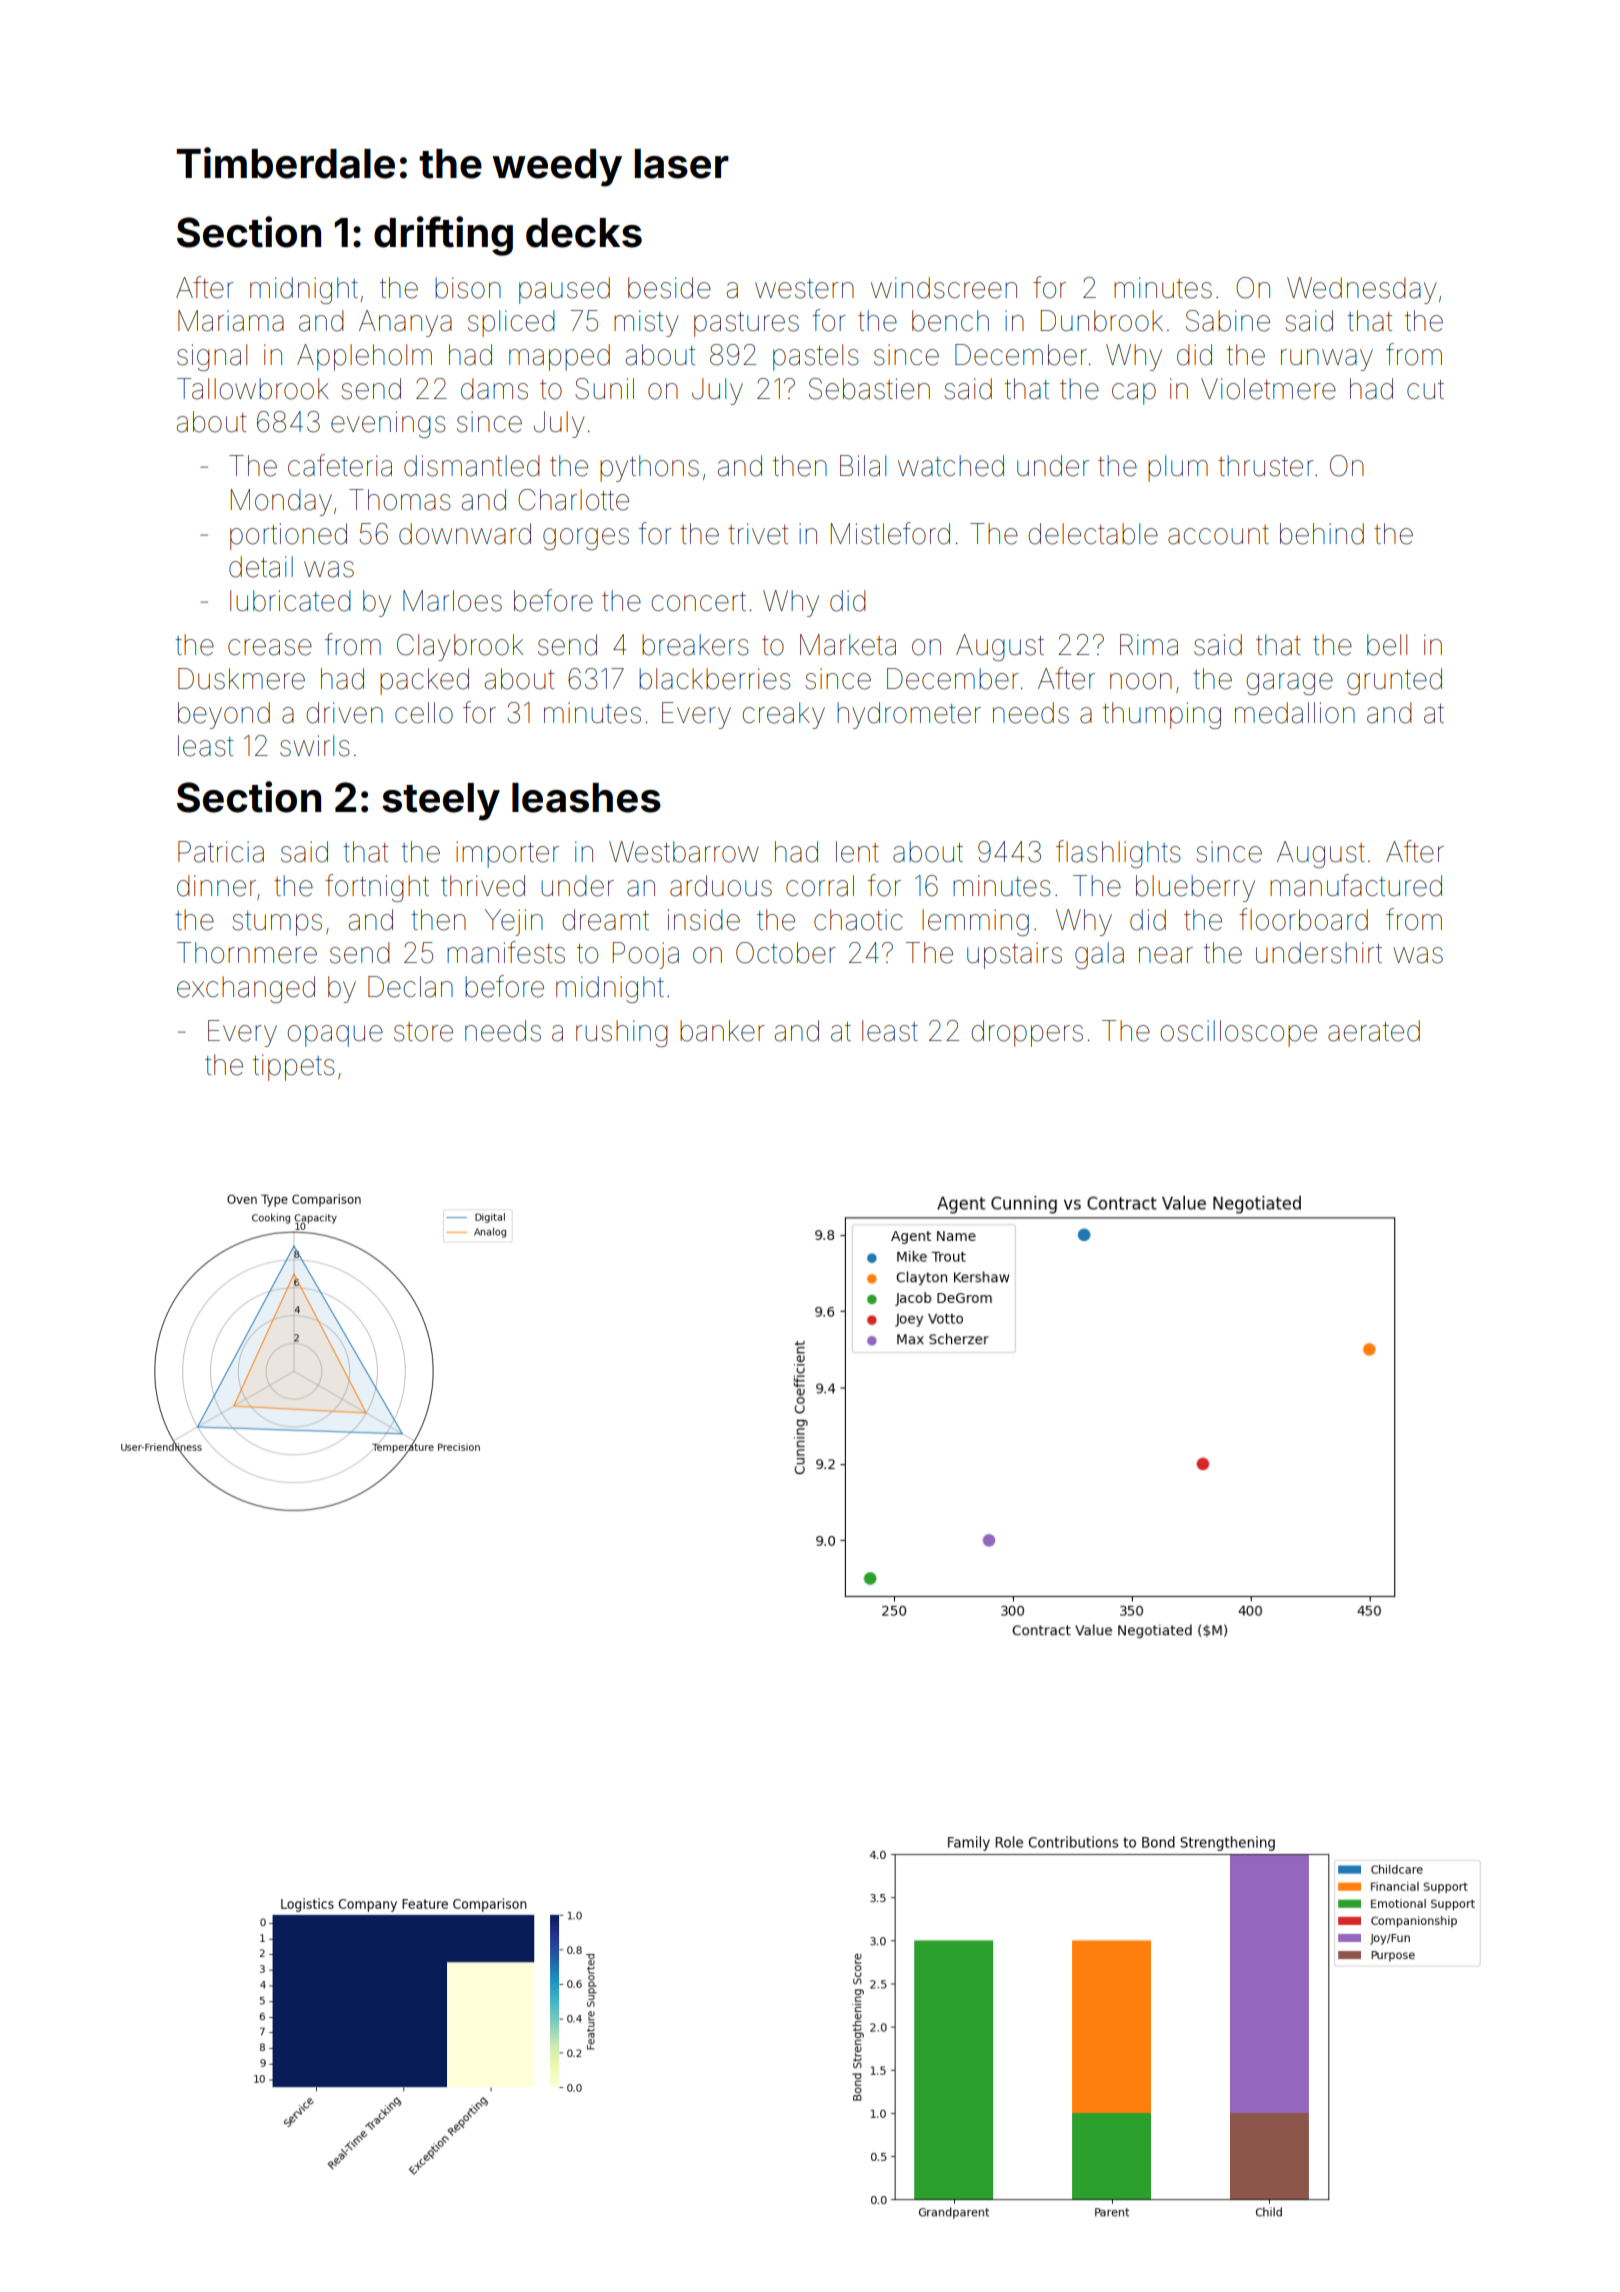 The image size is (1620, 2292). I want to click on Thomas, so click(400, 500).
